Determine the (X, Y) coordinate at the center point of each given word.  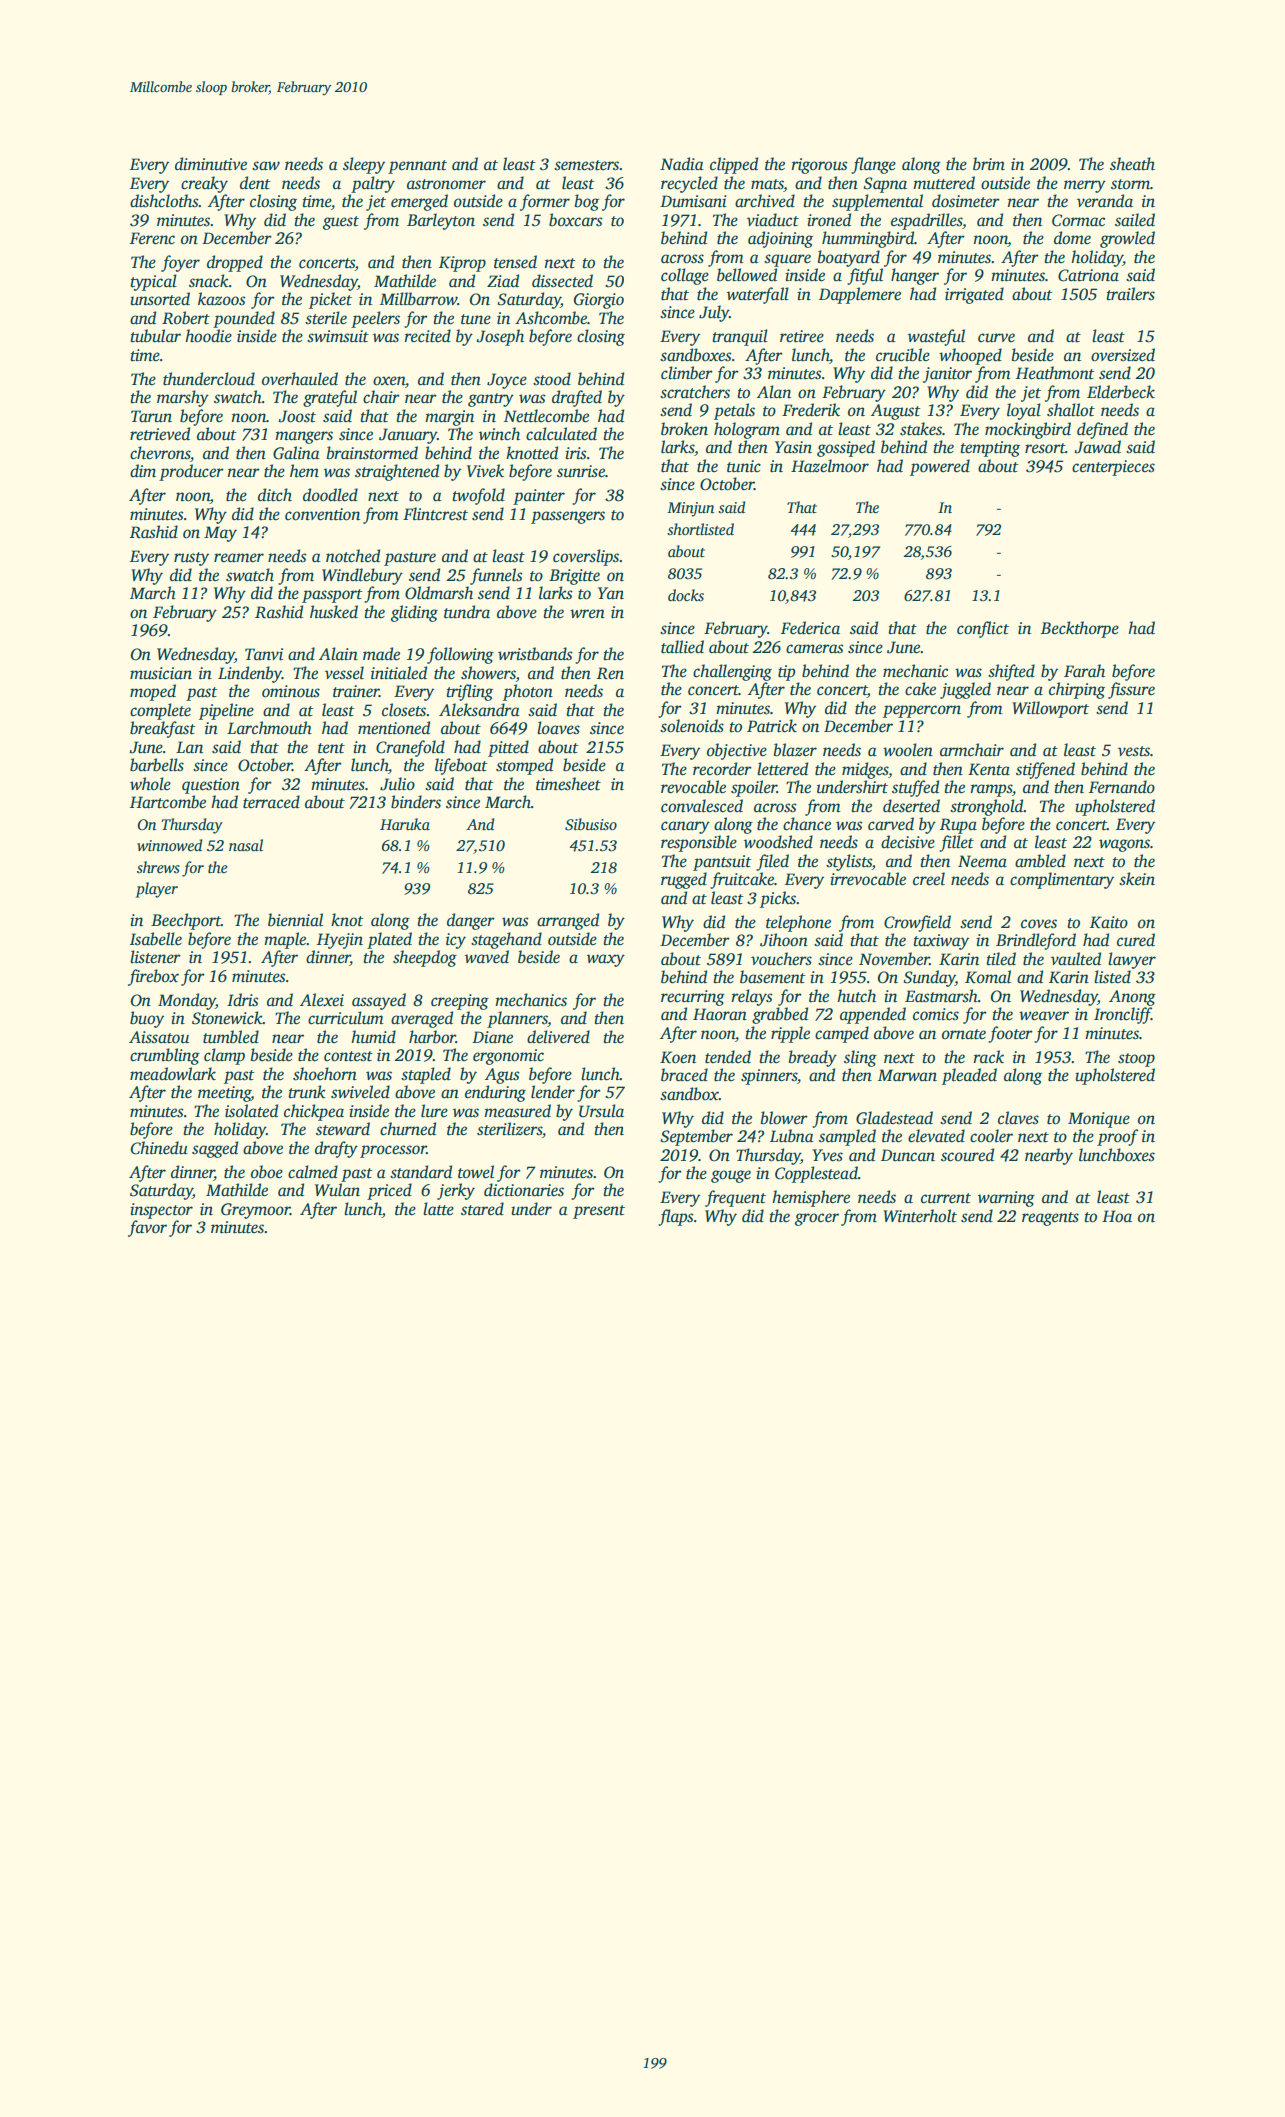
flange (873, 165)
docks (686, 595)
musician (161, 673)
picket (330, 300)
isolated (251, 1111)
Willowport (1050, 709)
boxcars (576, 220)
